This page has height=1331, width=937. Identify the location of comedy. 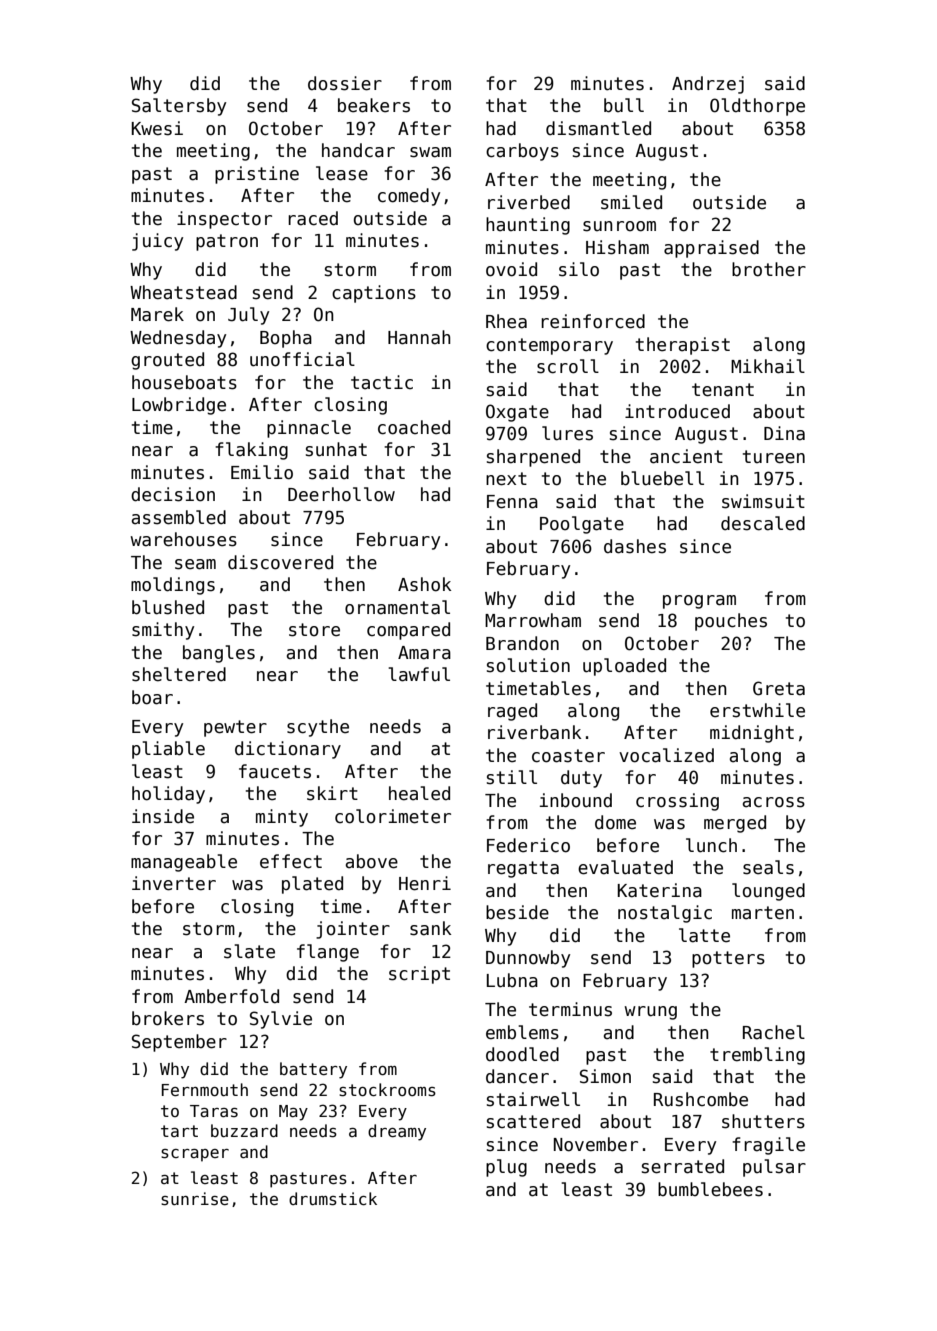
(409, 197).
